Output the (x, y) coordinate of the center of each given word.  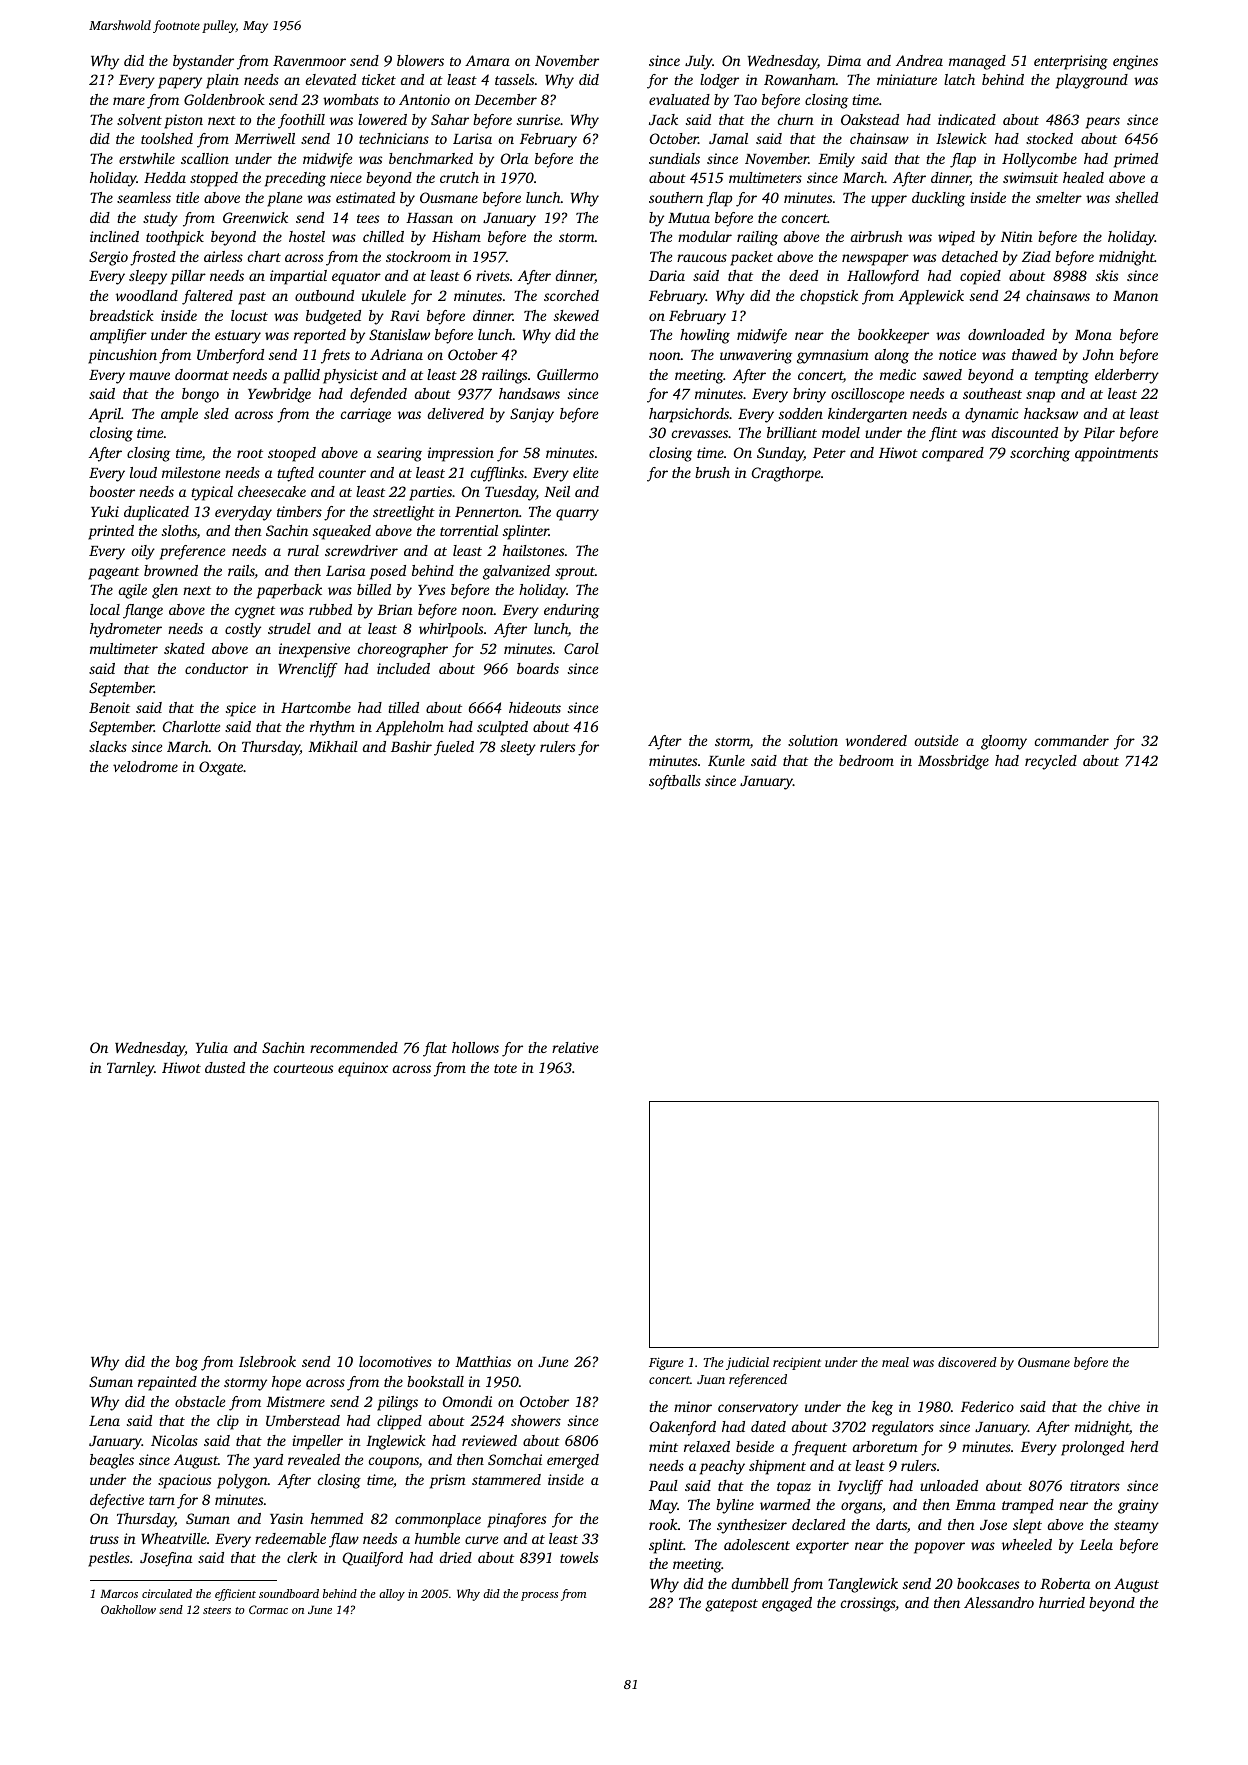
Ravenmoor (309, 61)
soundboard (289, 1593)
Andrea (919, 60)
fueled (454, 748)
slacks (108, 746)
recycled (1051, 762)
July (699, 62)
